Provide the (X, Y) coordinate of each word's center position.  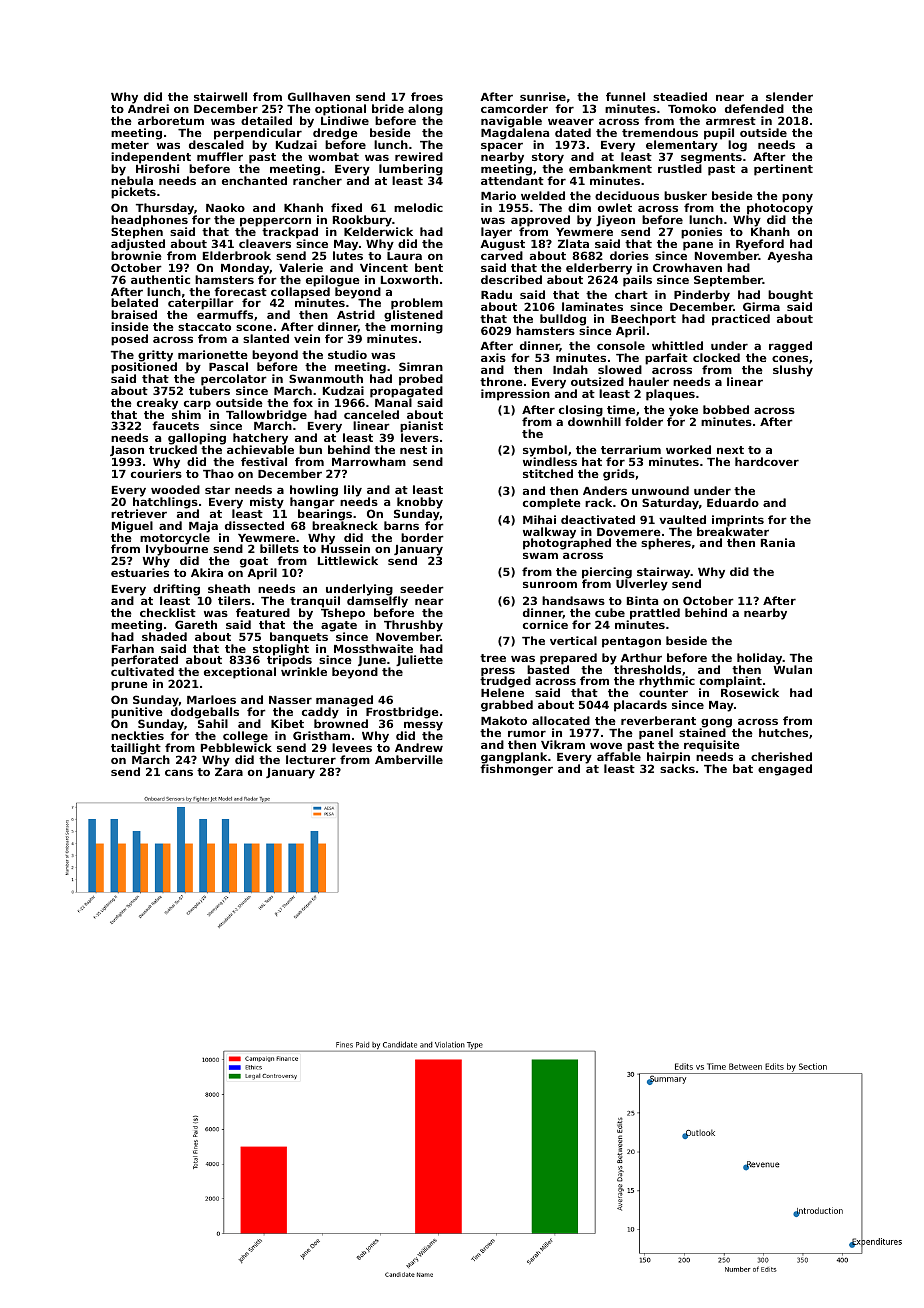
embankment (610, 168)
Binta (642, 600)
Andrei (148, 108)
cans (179, 772)
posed (129, 340)
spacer (502, 147)
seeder (422, 588)
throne (501, 381)
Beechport (643, 320)
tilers (234, 600)
